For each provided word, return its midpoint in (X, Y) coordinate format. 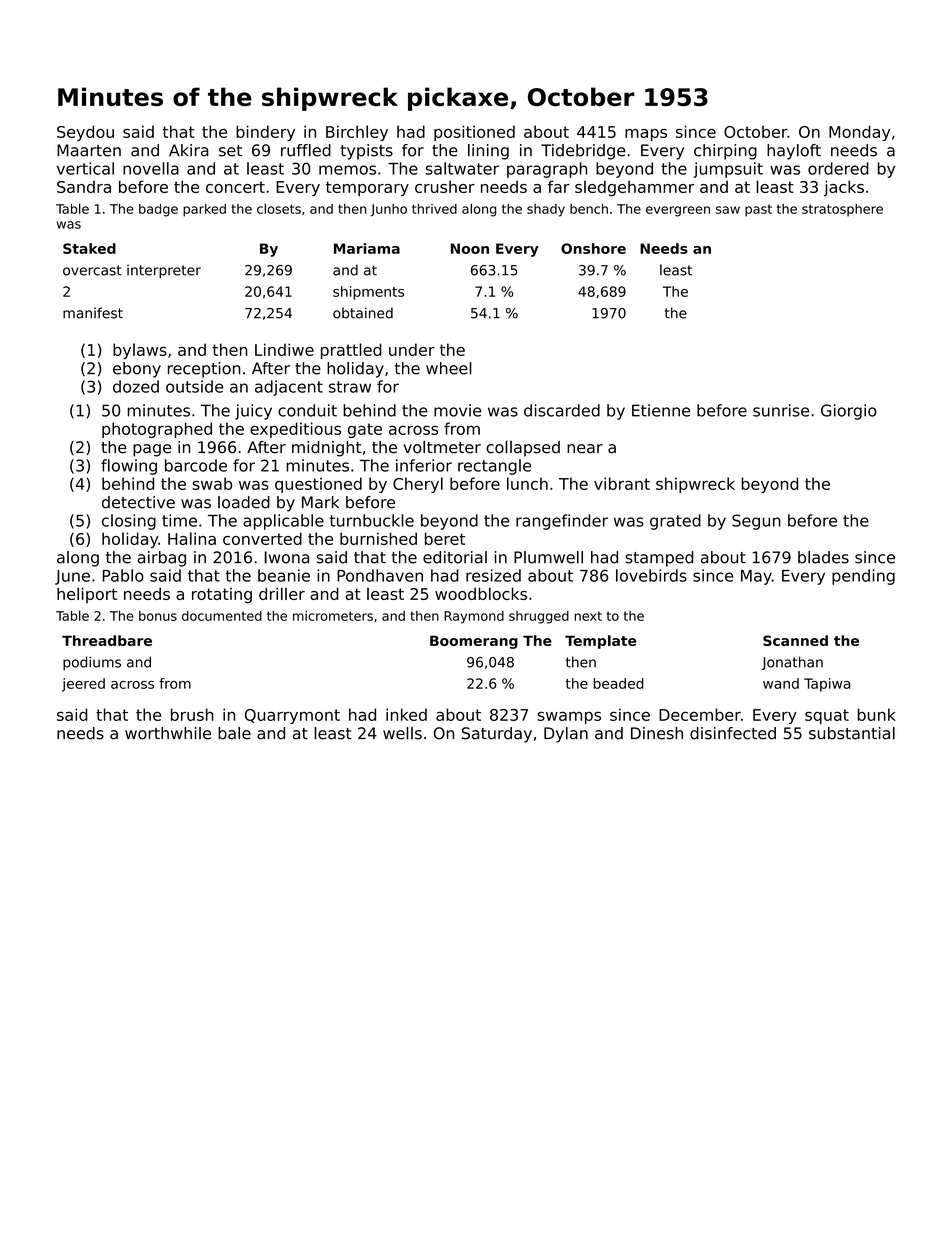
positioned (474, 133)
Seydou (85, 133)
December (700, 714)
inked (406, 714)
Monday (859, 133)
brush (192, 714)
